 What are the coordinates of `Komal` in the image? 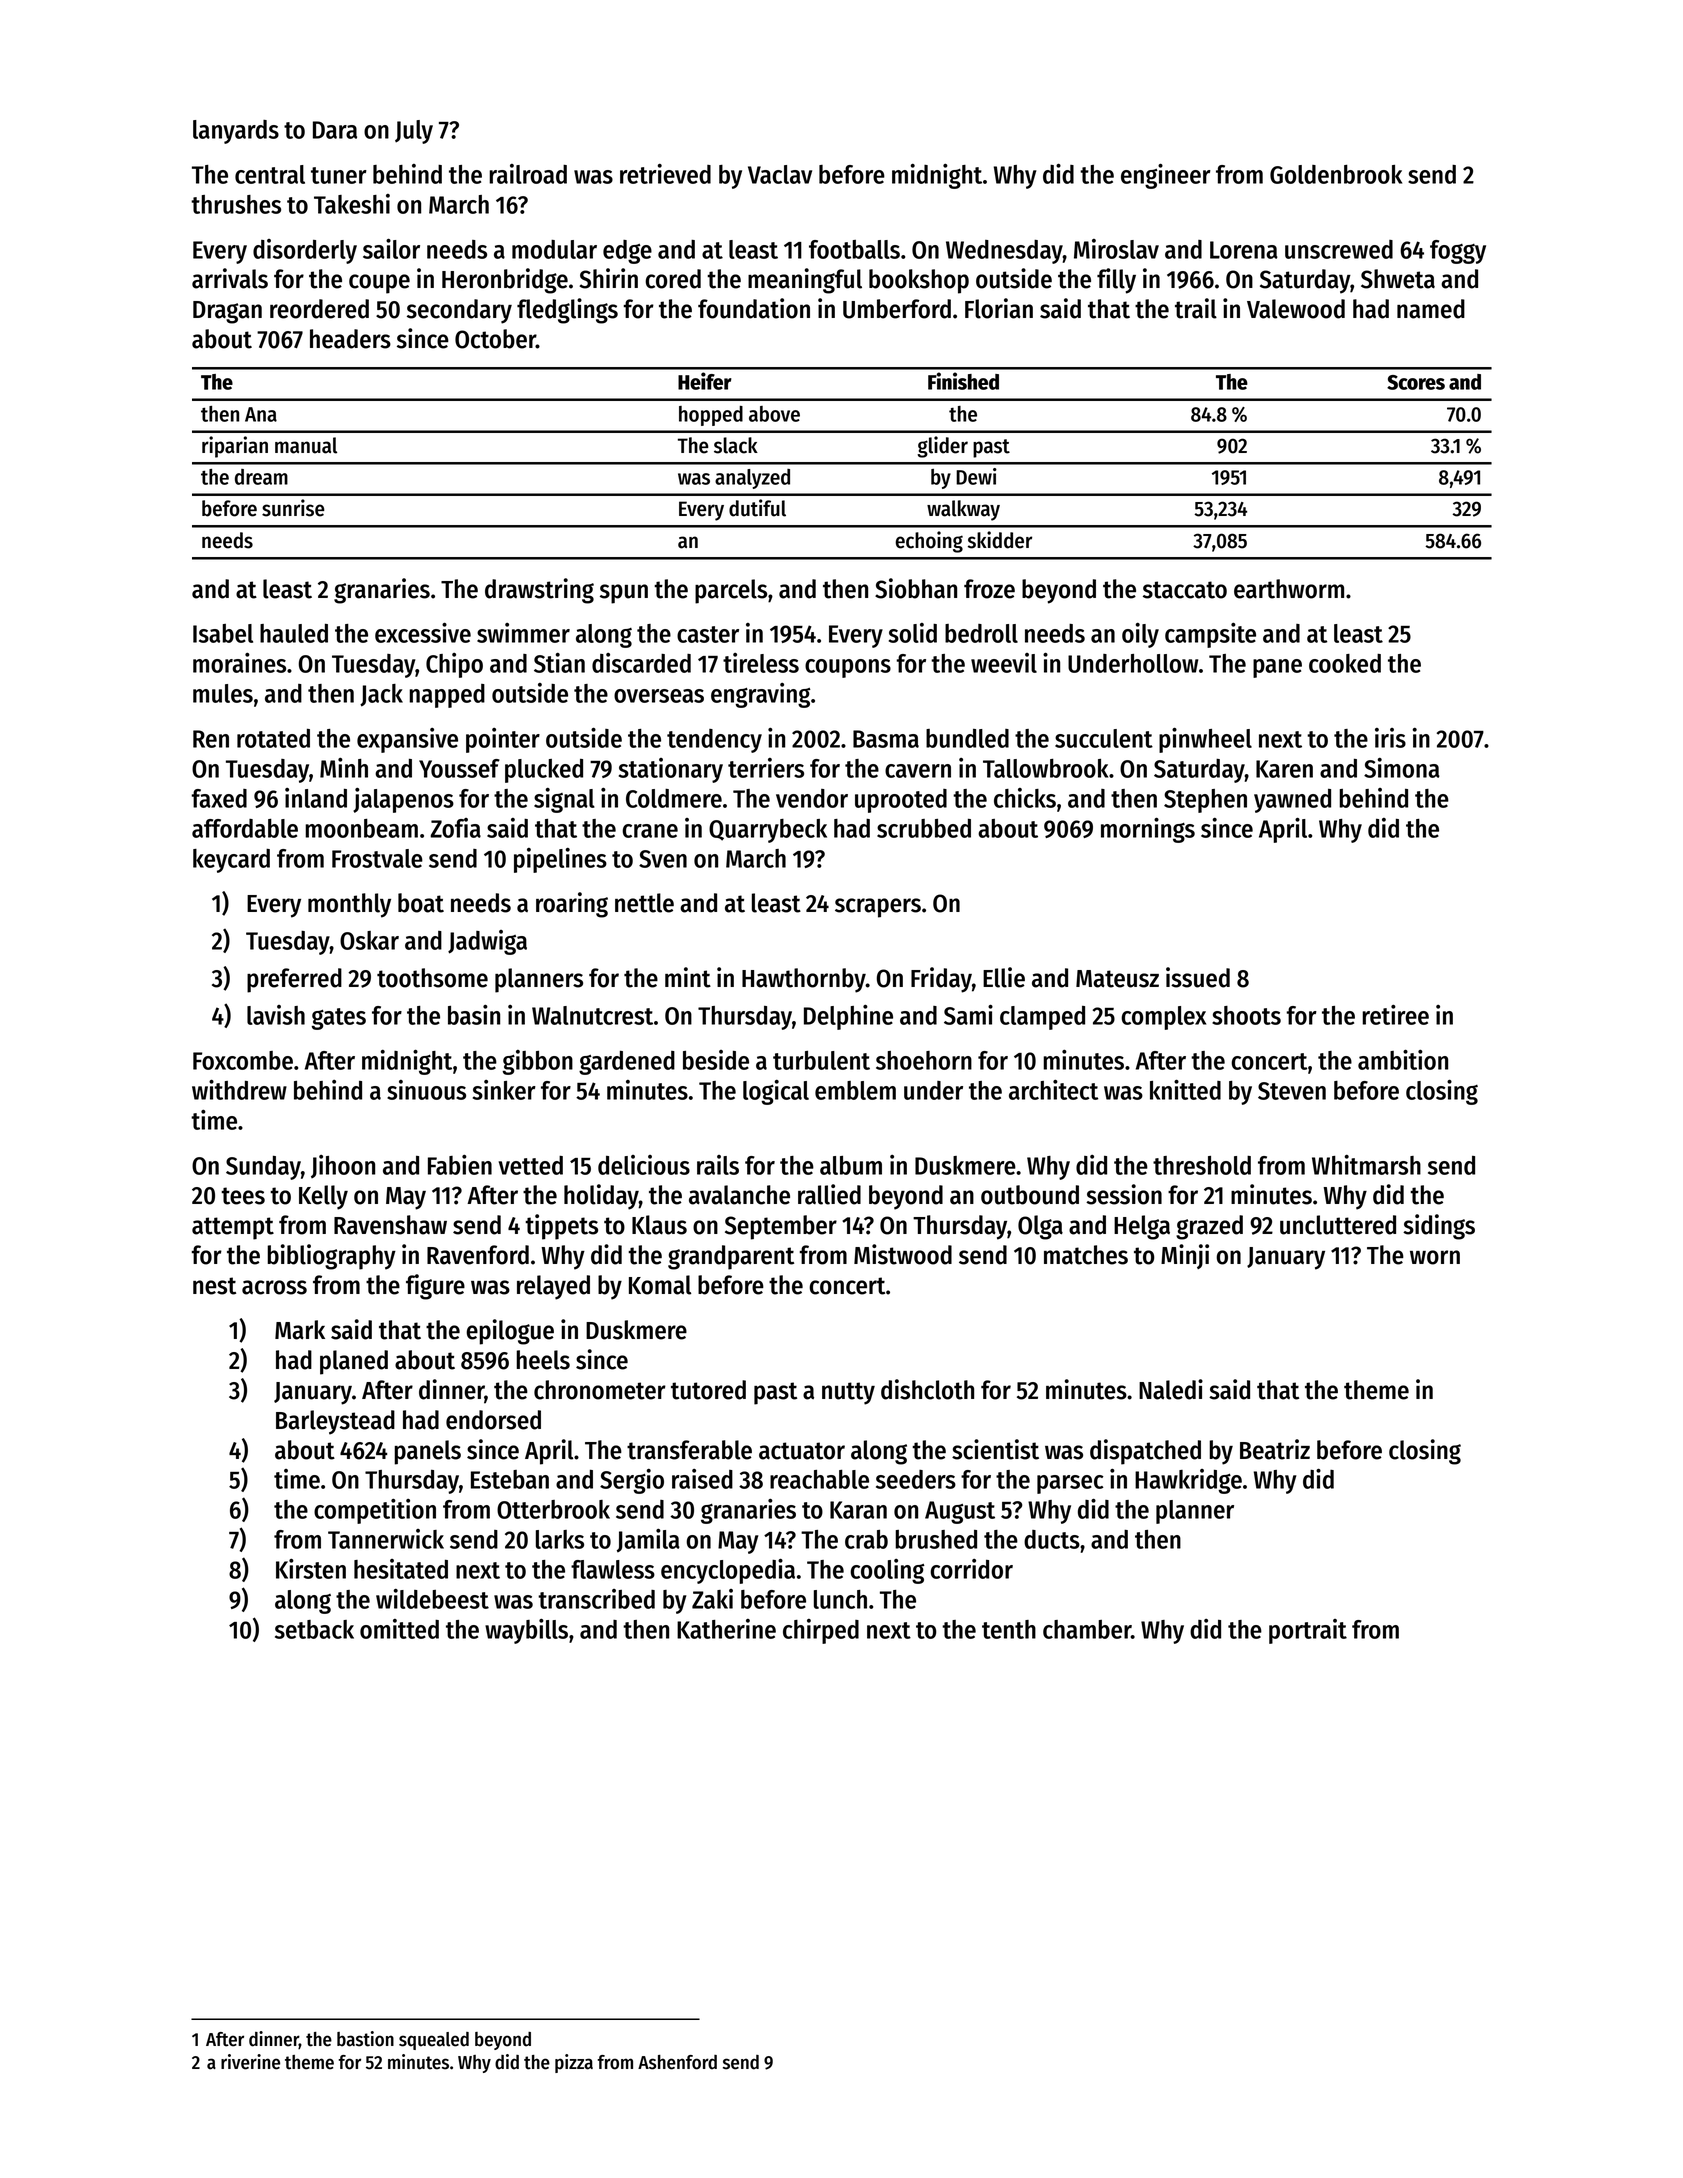 It's located at (660, 1285).
